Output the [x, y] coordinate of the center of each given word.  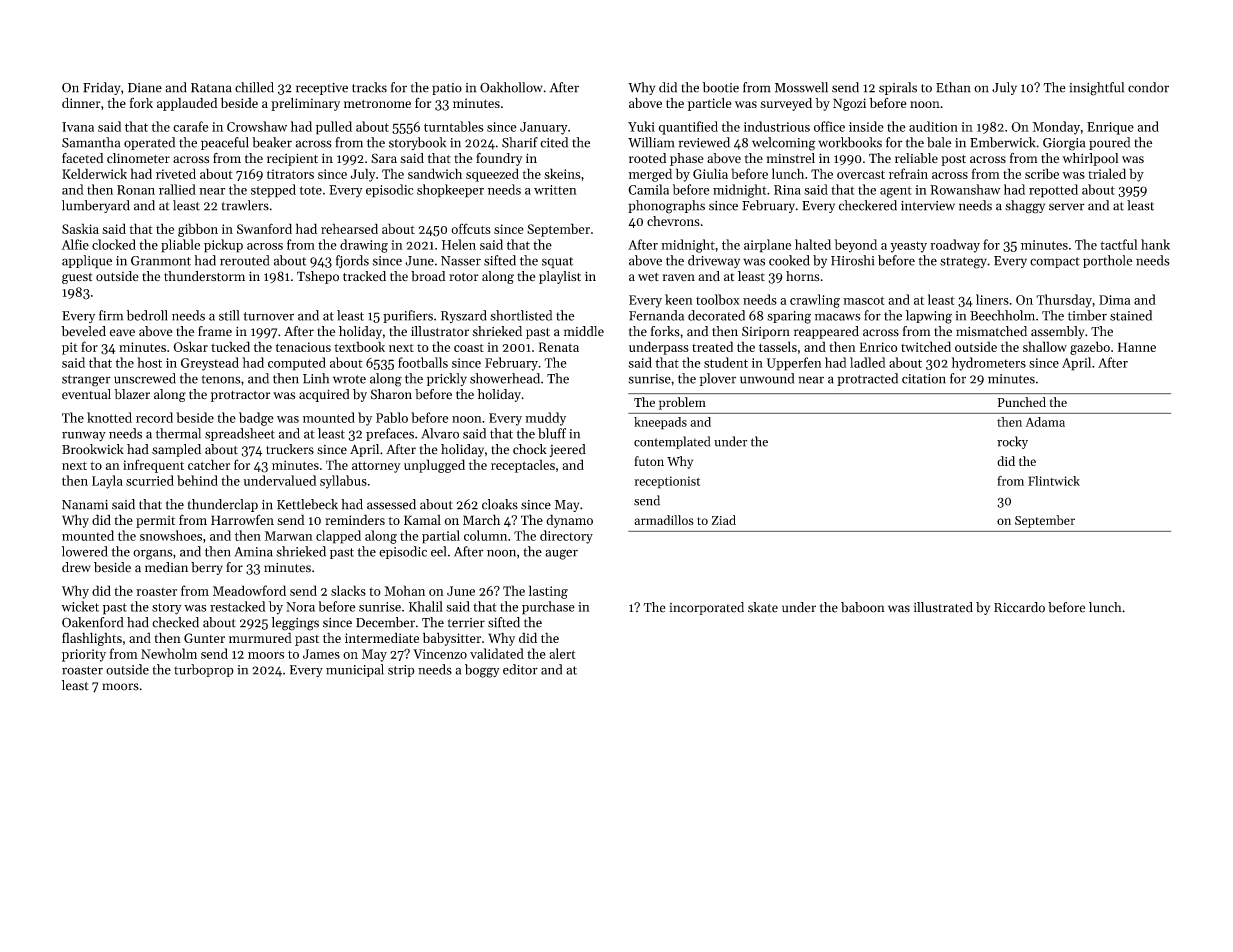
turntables [454, 126]
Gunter [204, 638]
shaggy [1025, 207]
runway [84, 436]
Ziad [723, 520]
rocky [1012, 442]
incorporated [706, 608]
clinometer [138, 158]
